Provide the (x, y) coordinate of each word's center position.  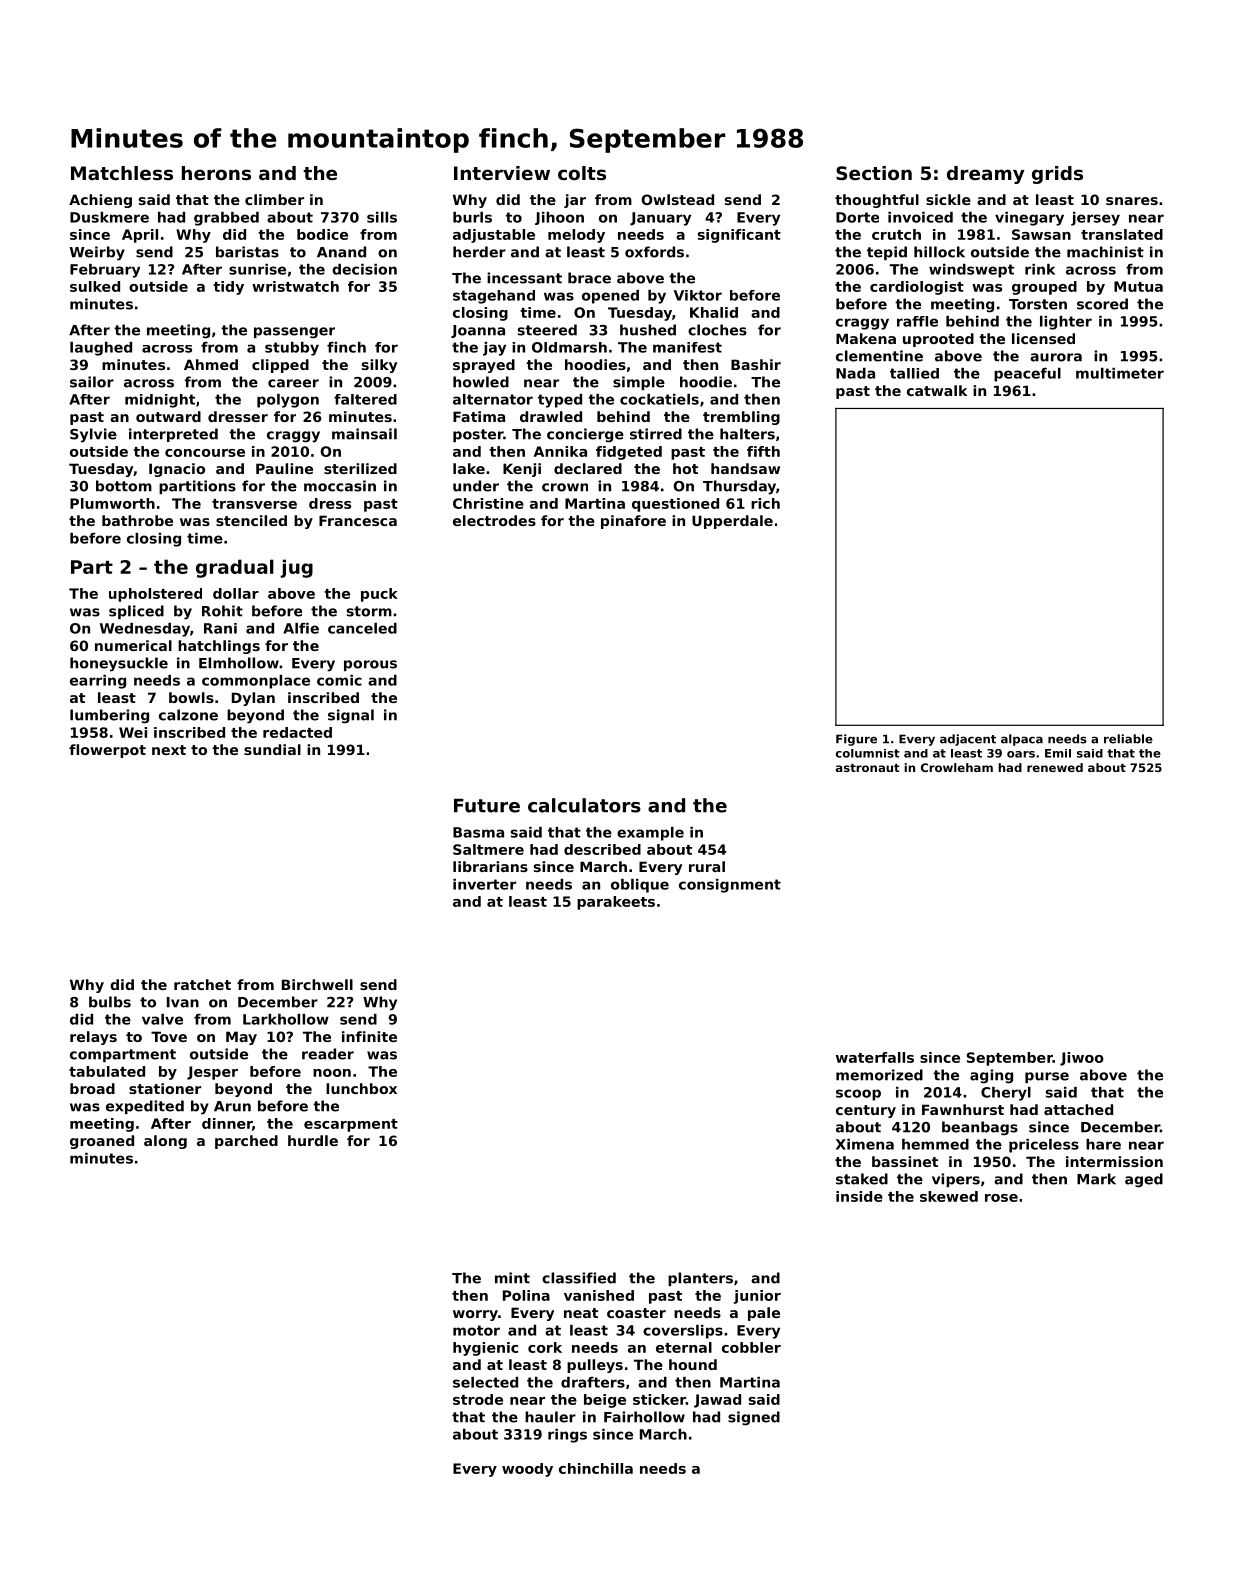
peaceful (1027, 375)
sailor (92, 382)
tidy (228, 288)
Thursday (739, 487)
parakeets (616, 903)
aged (1144, 1180)
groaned (102, 1142)
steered (547, 330)
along (165, 1142)
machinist (1105, 252)
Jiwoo (1082, 1059)
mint (512, 1278)
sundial (272, 749)
